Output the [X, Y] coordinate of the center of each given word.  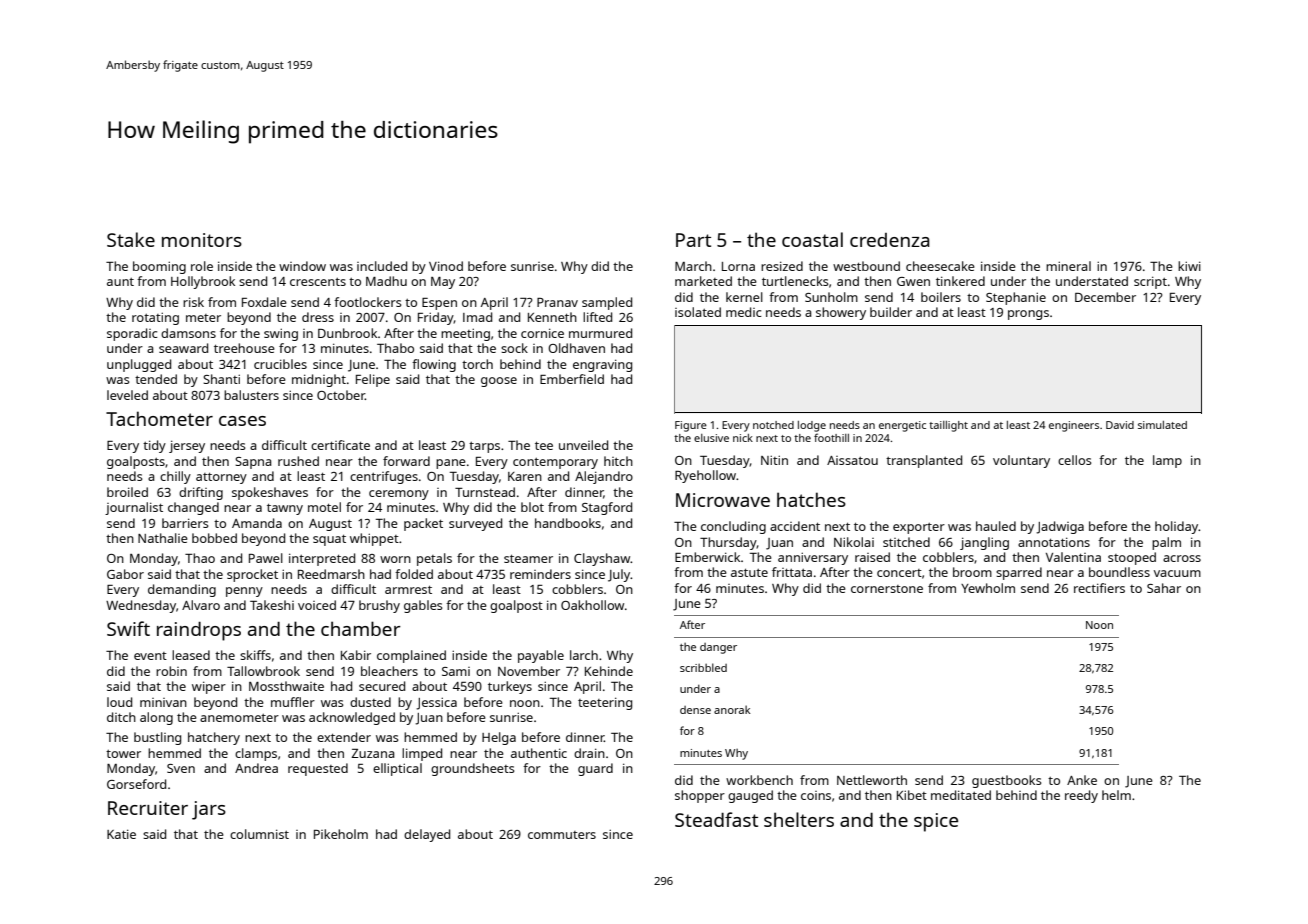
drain [589, 753]
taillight [948, 426]
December [1105, 297]
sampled [607, 303]
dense [695, 710]
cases [242, 421]
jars [209, 810]
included [382, 266]
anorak [732, 709]
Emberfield [572, 379]
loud [119, 702]
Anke [1082, 780]
